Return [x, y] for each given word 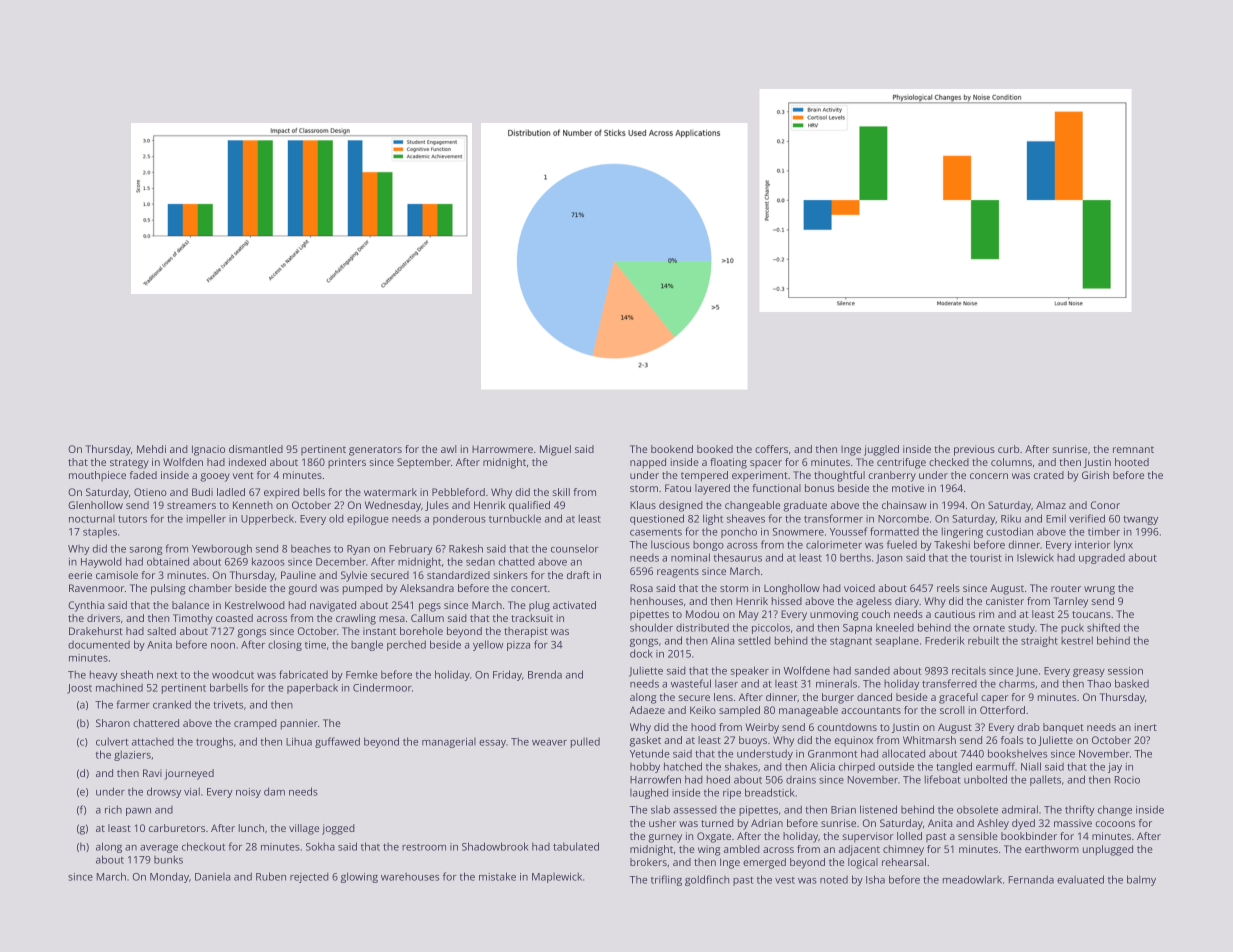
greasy [1089, 673]
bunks [168, 859]
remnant [1133, 449]
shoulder [651, 627]
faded [143, 475]
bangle [367, 645]
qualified [529, 506]
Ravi [152, 773]
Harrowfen [655, 779]
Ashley [993, 824]
